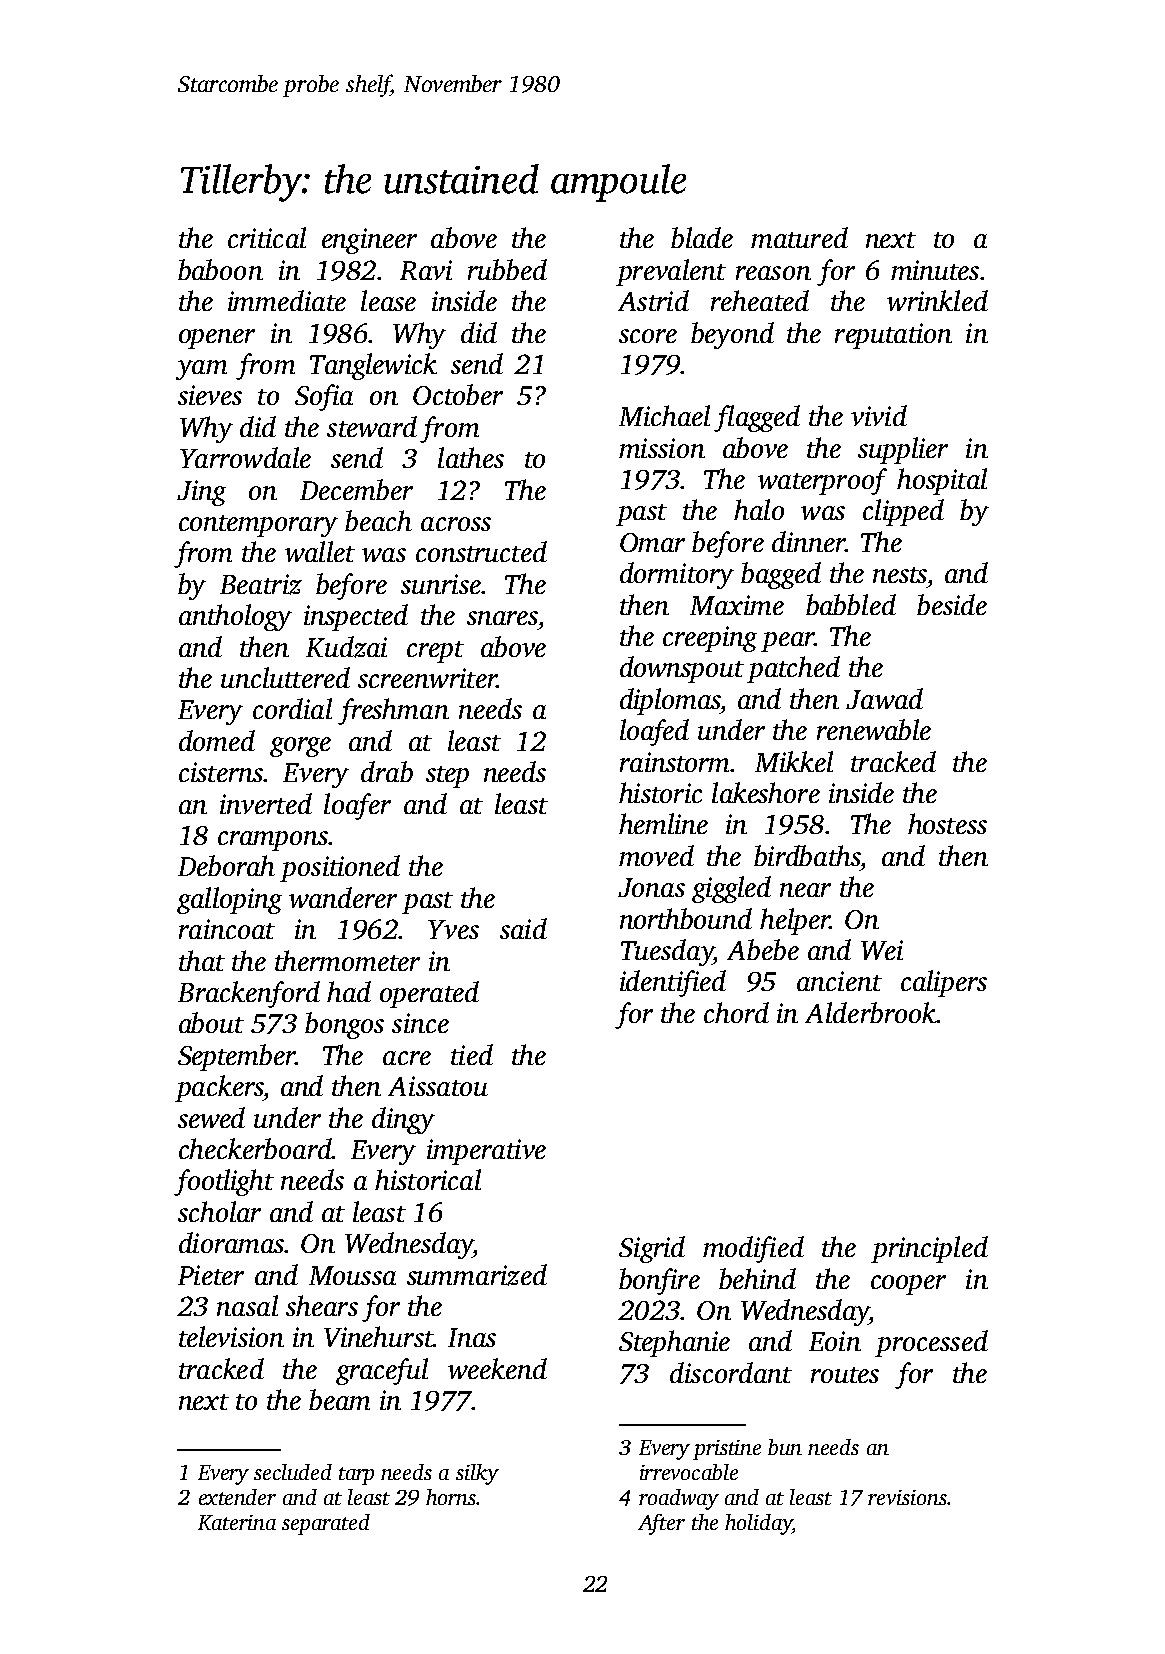 This screenshot has height=1654, width=1165. Describe the element at coordinates (227, 929) in the screenshot. I see `raincoat` at that location.
